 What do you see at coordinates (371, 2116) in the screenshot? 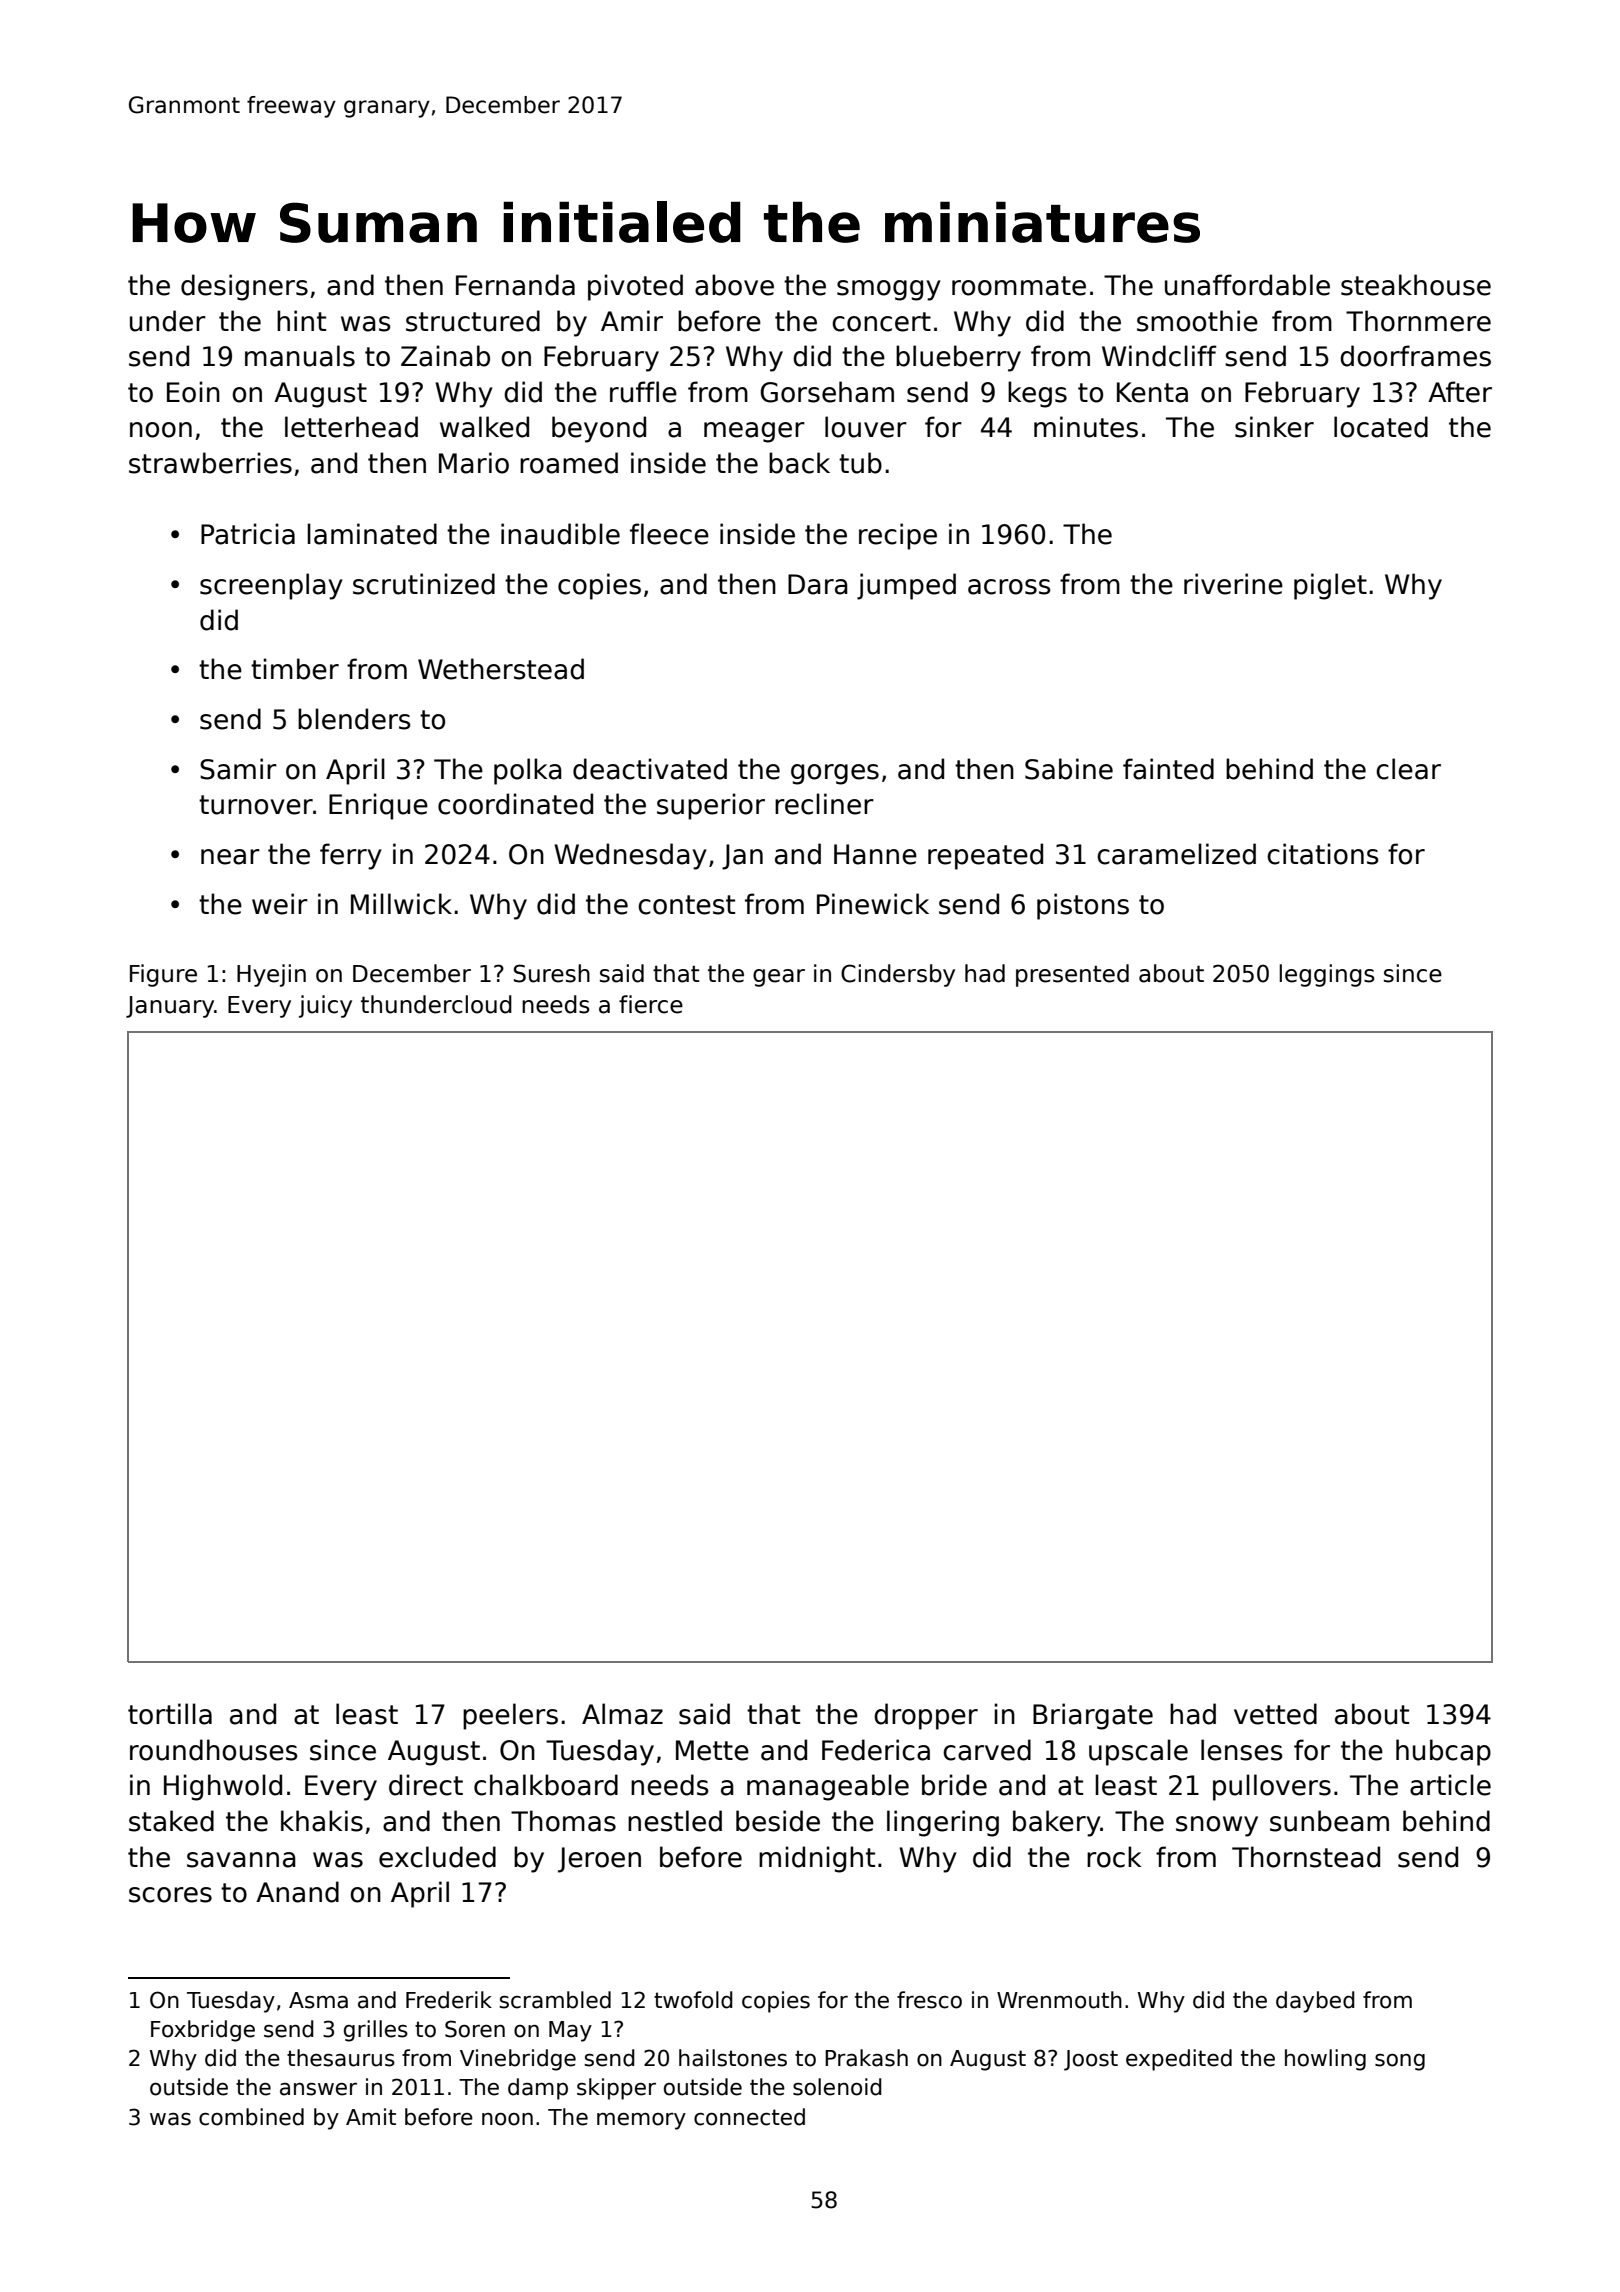
I see `Amit` at bounding box center [371, 2116].
